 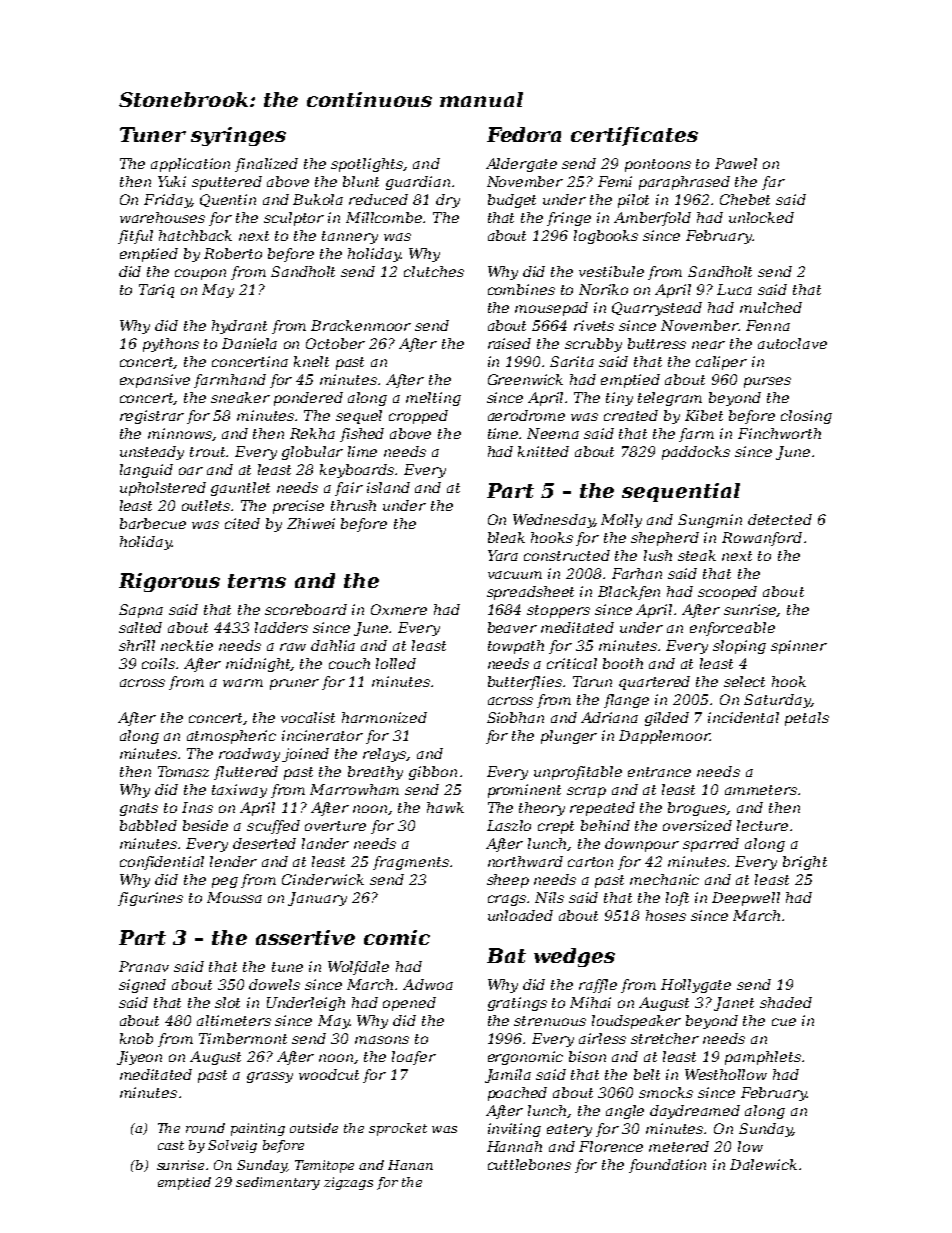 What do you see at coordinates (736, 163) in the screenshot?
I see `Pawel` at bounding box center [736, 163].
